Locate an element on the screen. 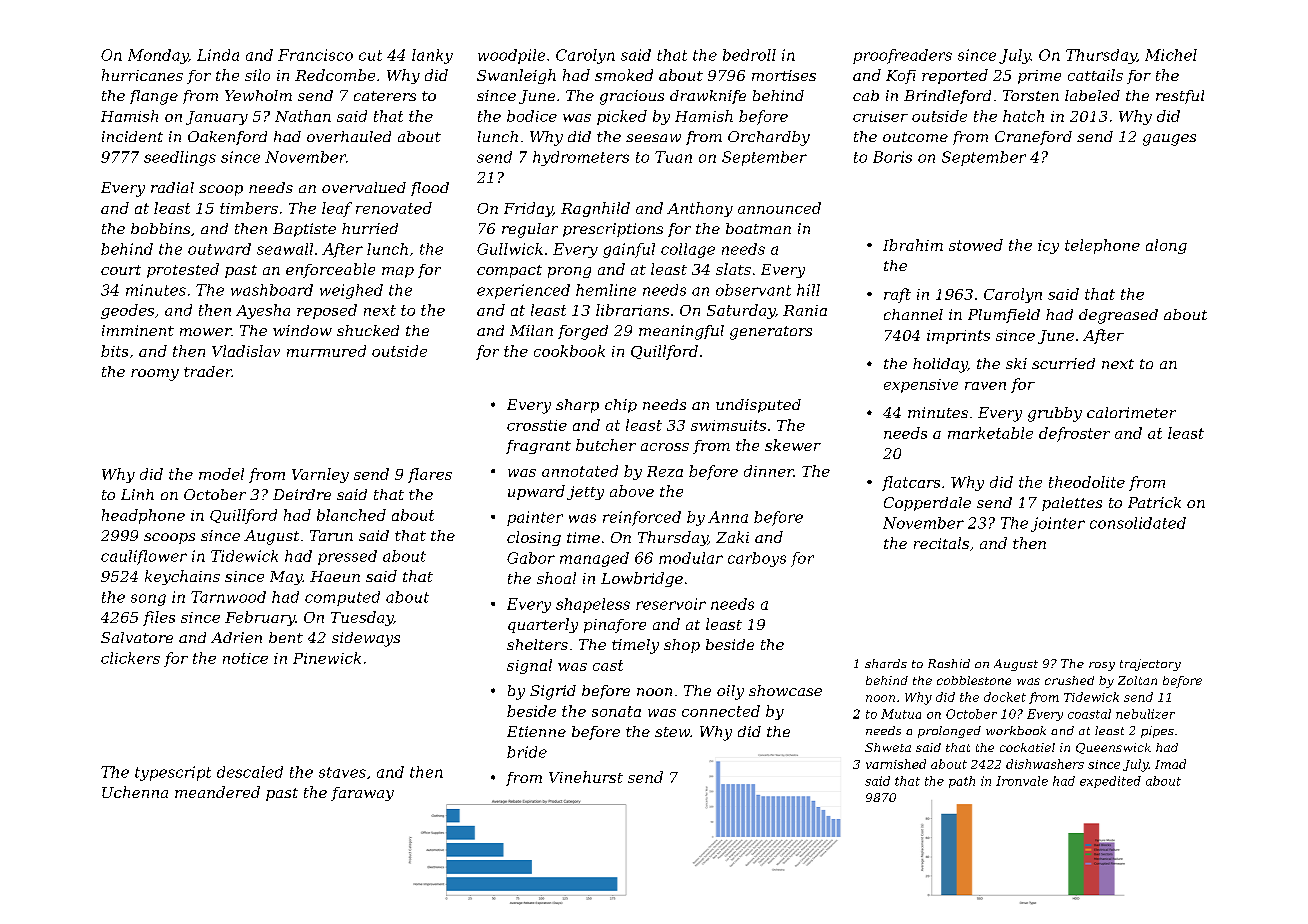  upward is located at coordinates (536, 492).
